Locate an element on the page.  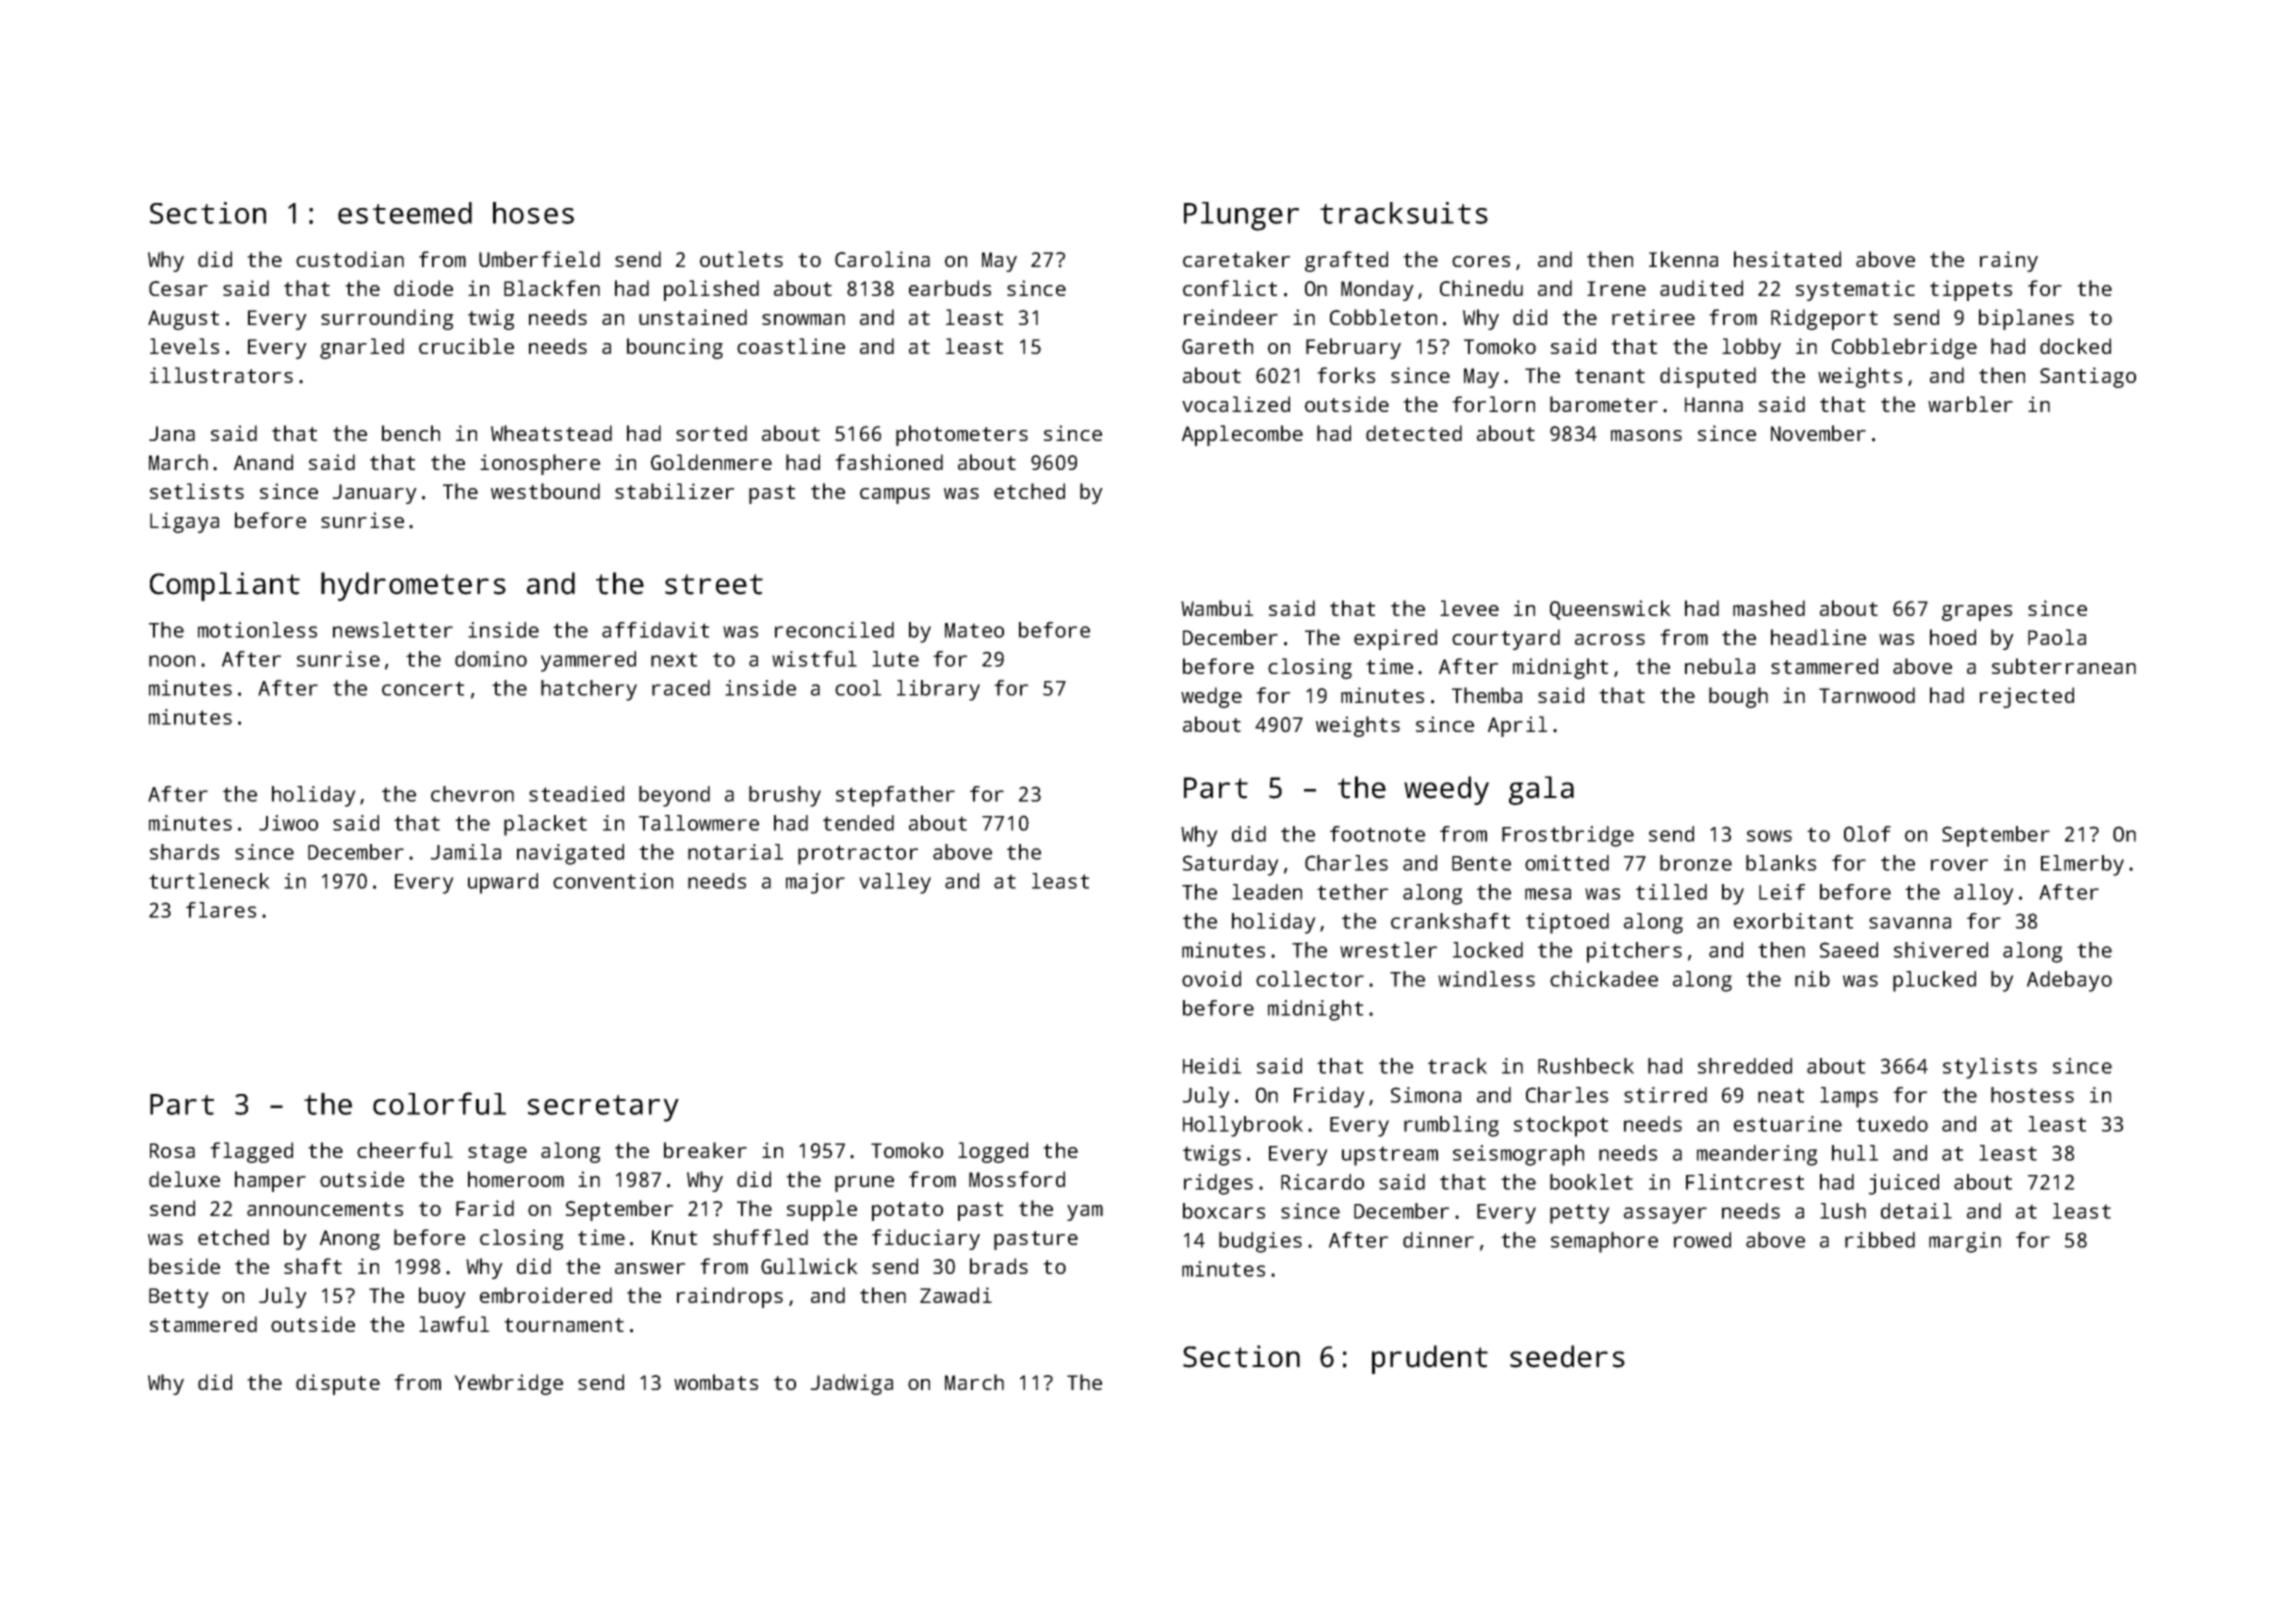
margin is located at coordinates (1965, 1242).
